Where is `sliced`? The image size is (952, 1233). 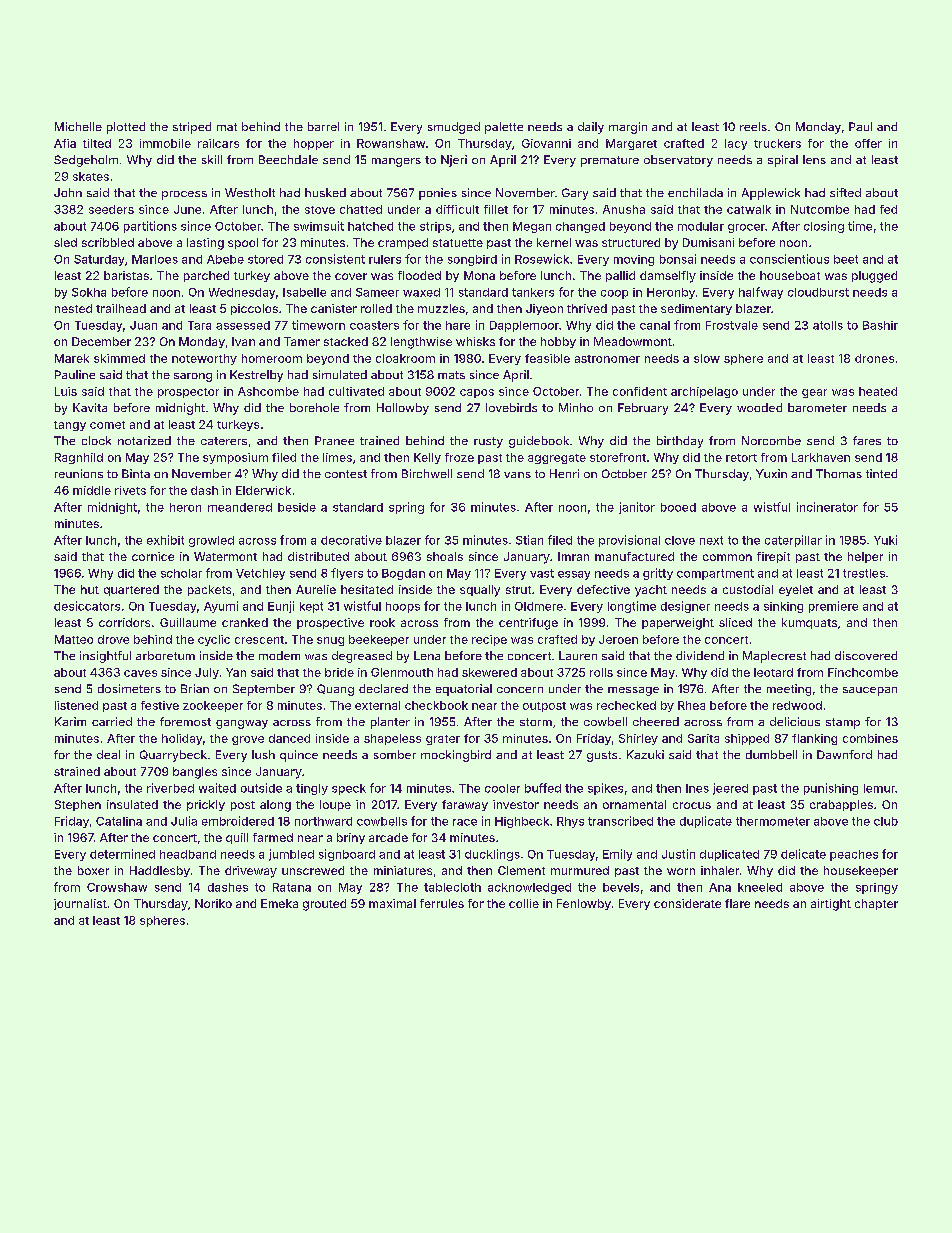 sliced is located at coordinates (735, 622).
